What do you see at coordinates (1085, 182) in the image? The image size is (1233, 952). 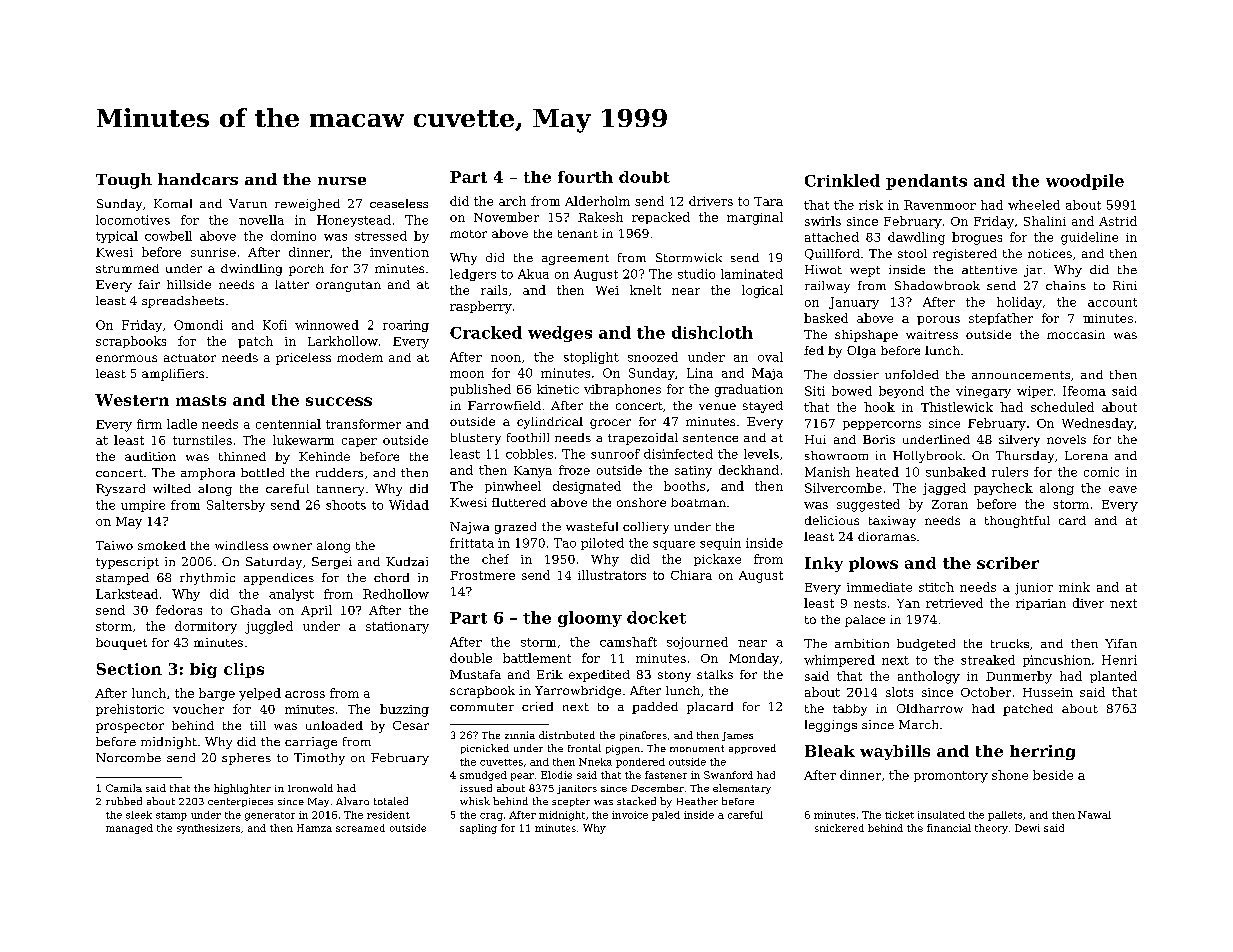 I see `woodpile` at bounding box center [1085, 182].
